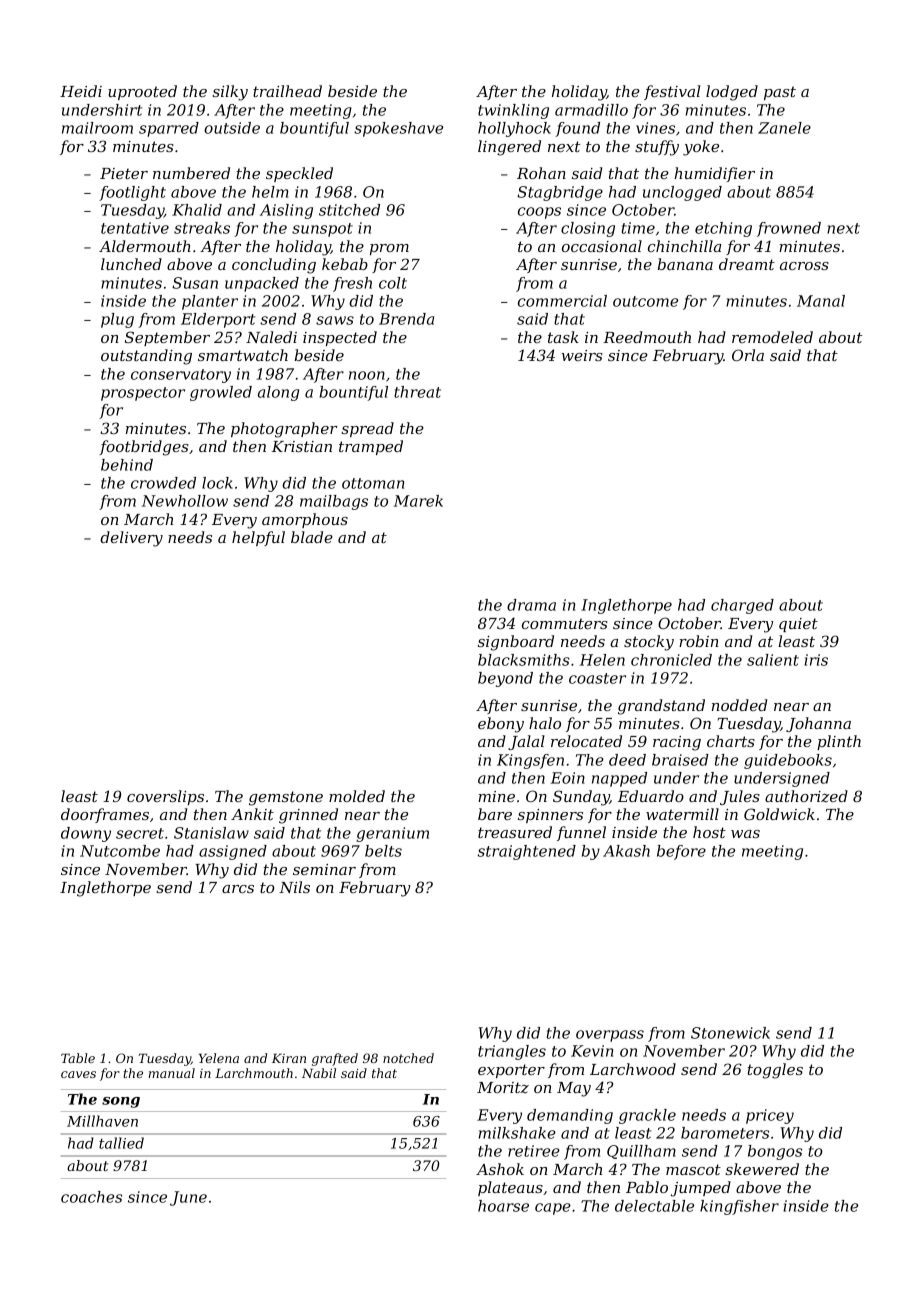 Image resolution: width=924 pixels, height=1314 pixels. Describe the element at coordinates (131, 539) in the screenshot. I see `delivery` at that location.
